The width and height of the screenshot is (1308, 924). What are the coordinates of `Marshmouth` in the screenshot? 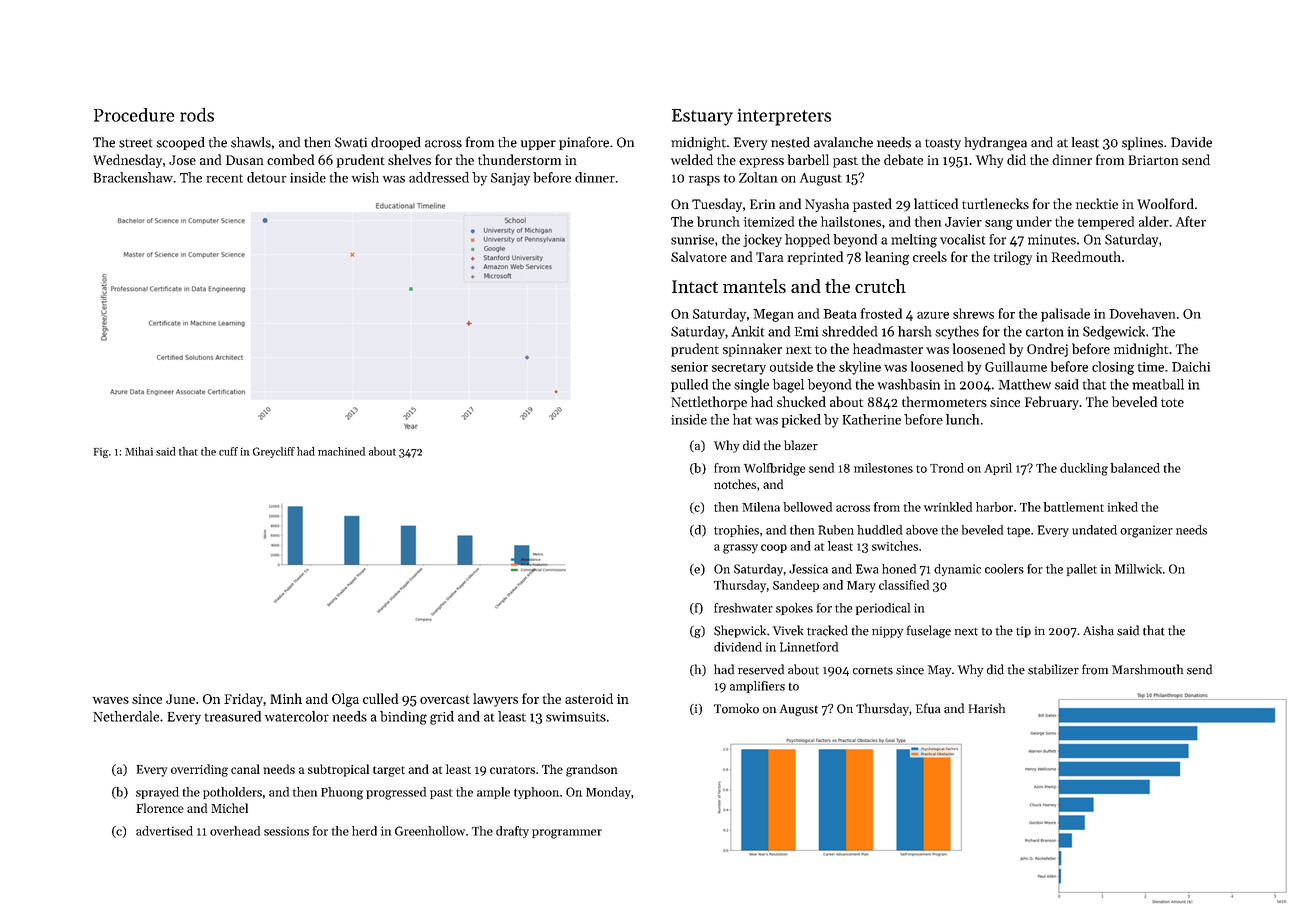 It's located at (1147, 669).
